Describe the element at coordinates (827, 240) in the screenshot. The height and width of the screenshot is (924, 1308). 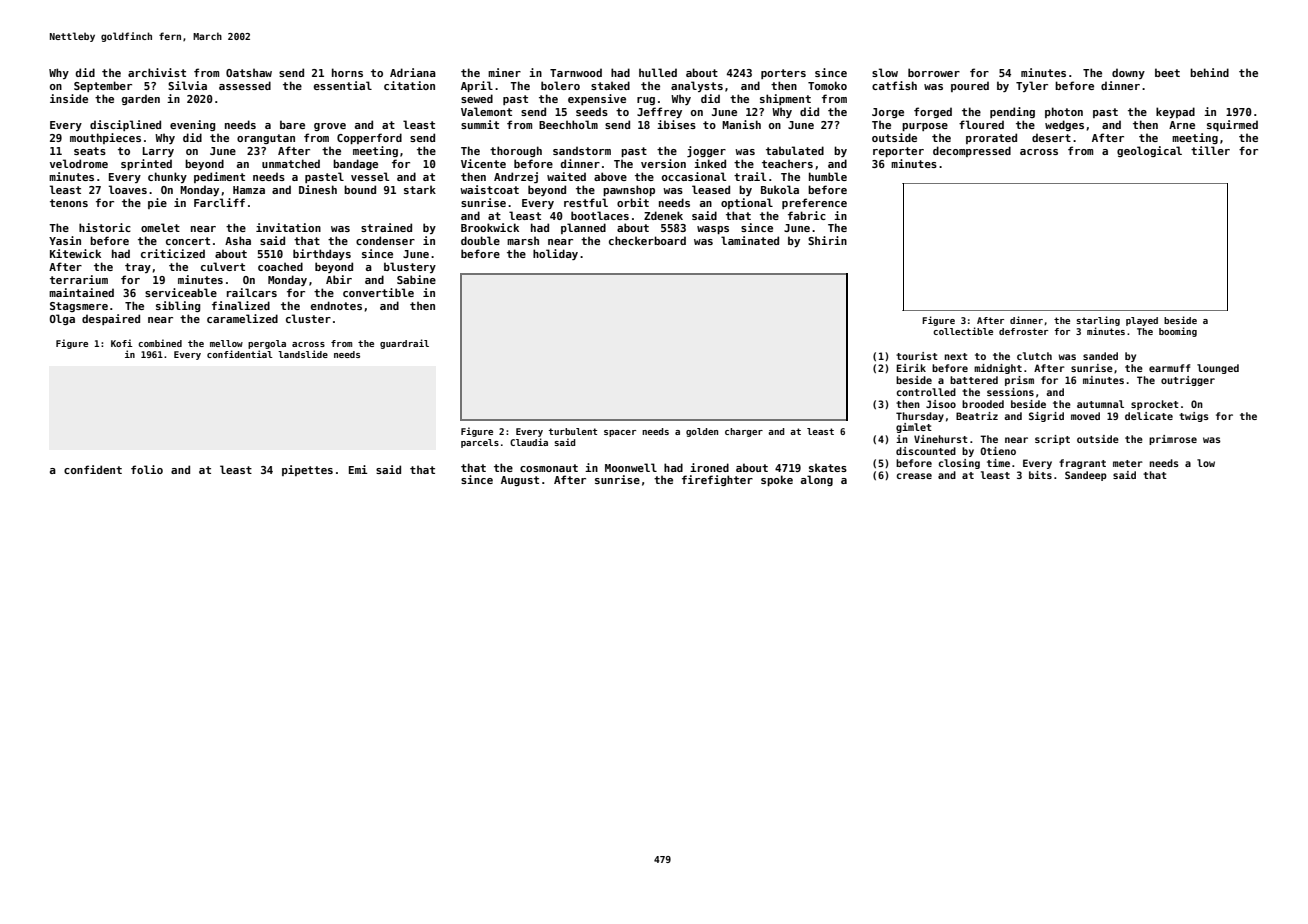
I see `Shirin` at that location.
